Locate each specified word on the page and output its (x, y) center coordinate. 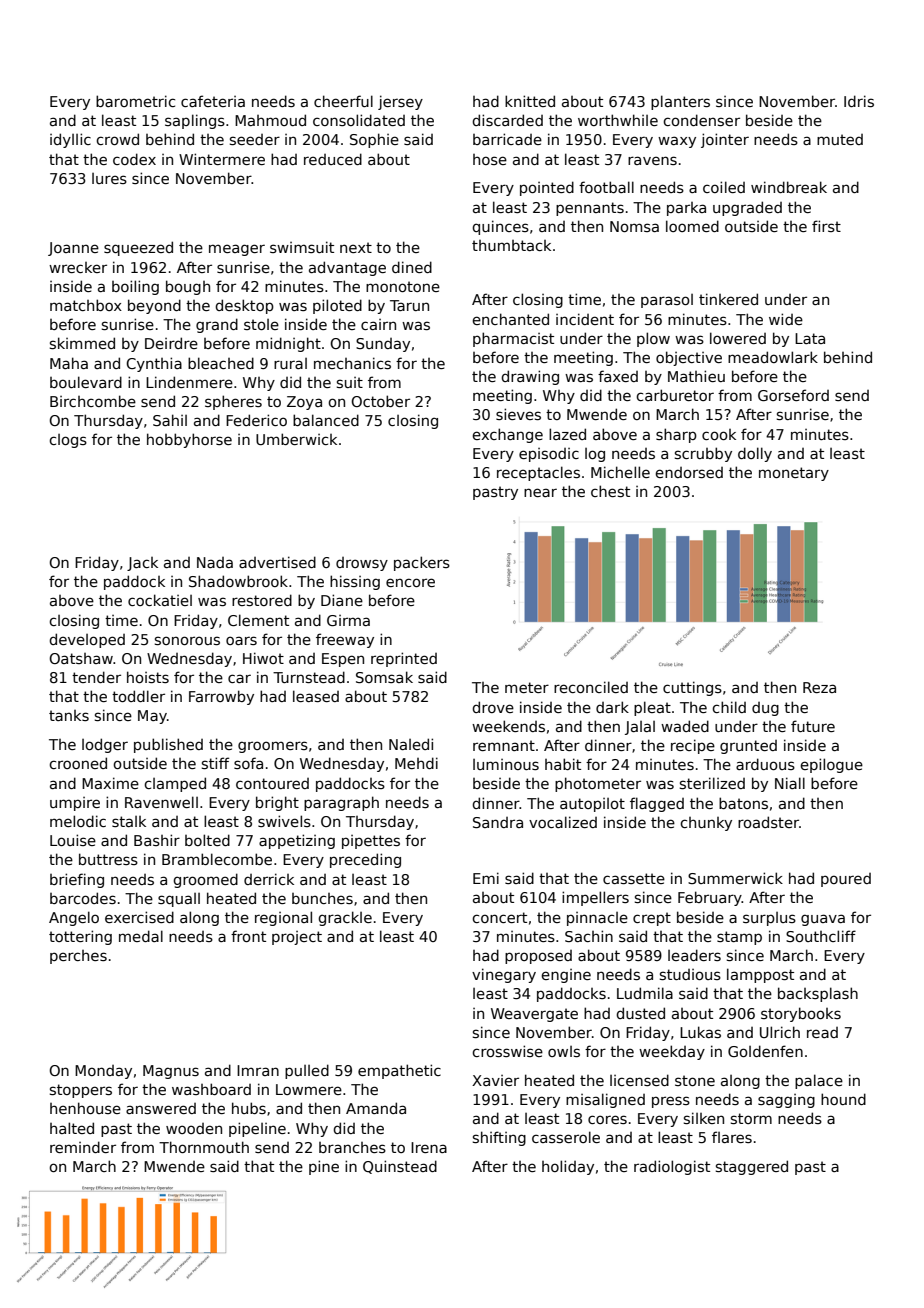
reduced (333, 159)
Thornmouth (204, 1147)
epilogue (831, 765)
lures (109, 178)
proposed (538, 957)
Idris (859, 101)
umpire (75, 804)
